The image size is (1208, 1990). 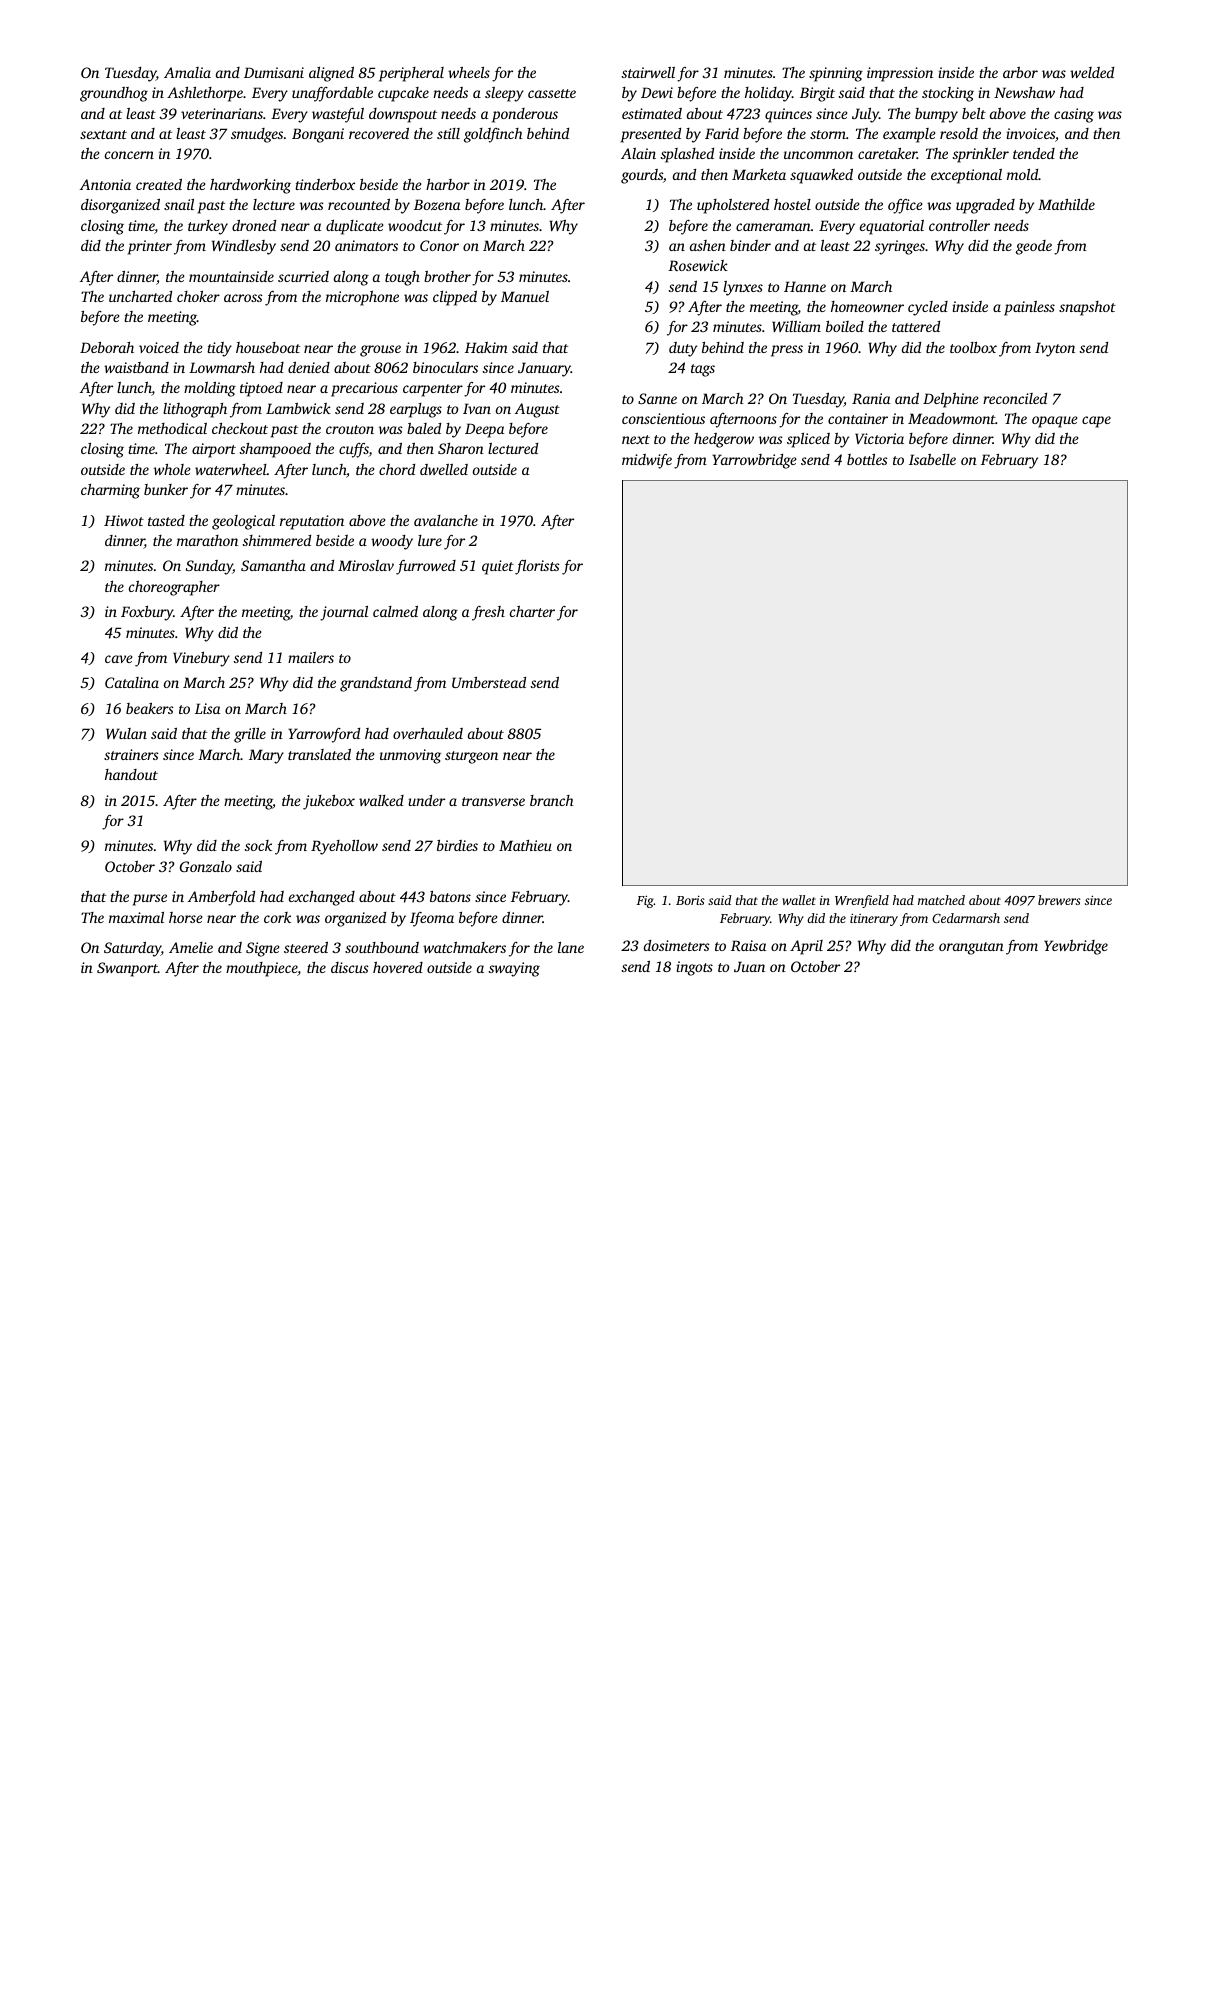 I want to click on August, so click(x=537, y=410).
